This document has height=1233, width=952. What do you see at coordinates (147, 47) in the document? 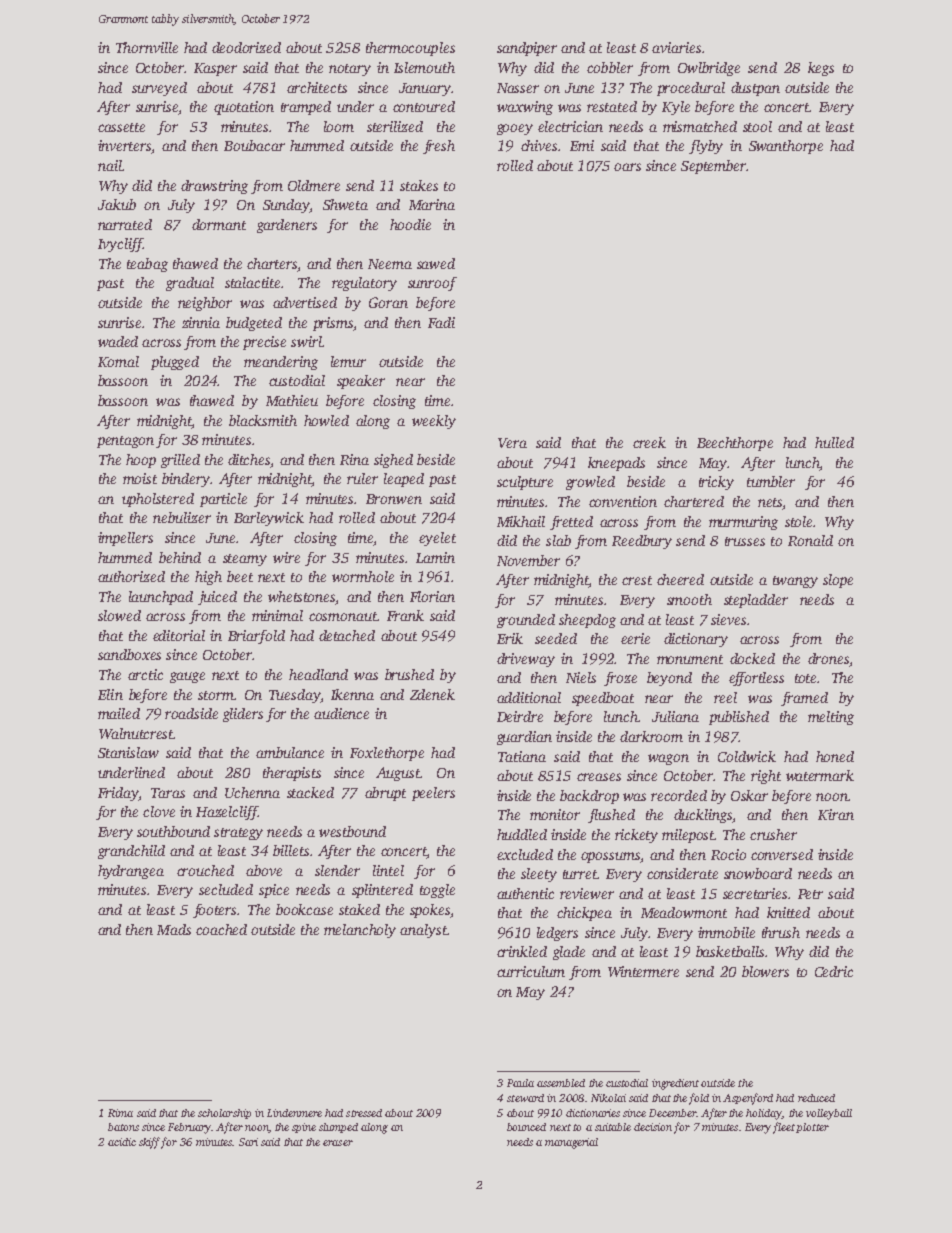
I see `Thornville` at bounding box center [147, 47].
